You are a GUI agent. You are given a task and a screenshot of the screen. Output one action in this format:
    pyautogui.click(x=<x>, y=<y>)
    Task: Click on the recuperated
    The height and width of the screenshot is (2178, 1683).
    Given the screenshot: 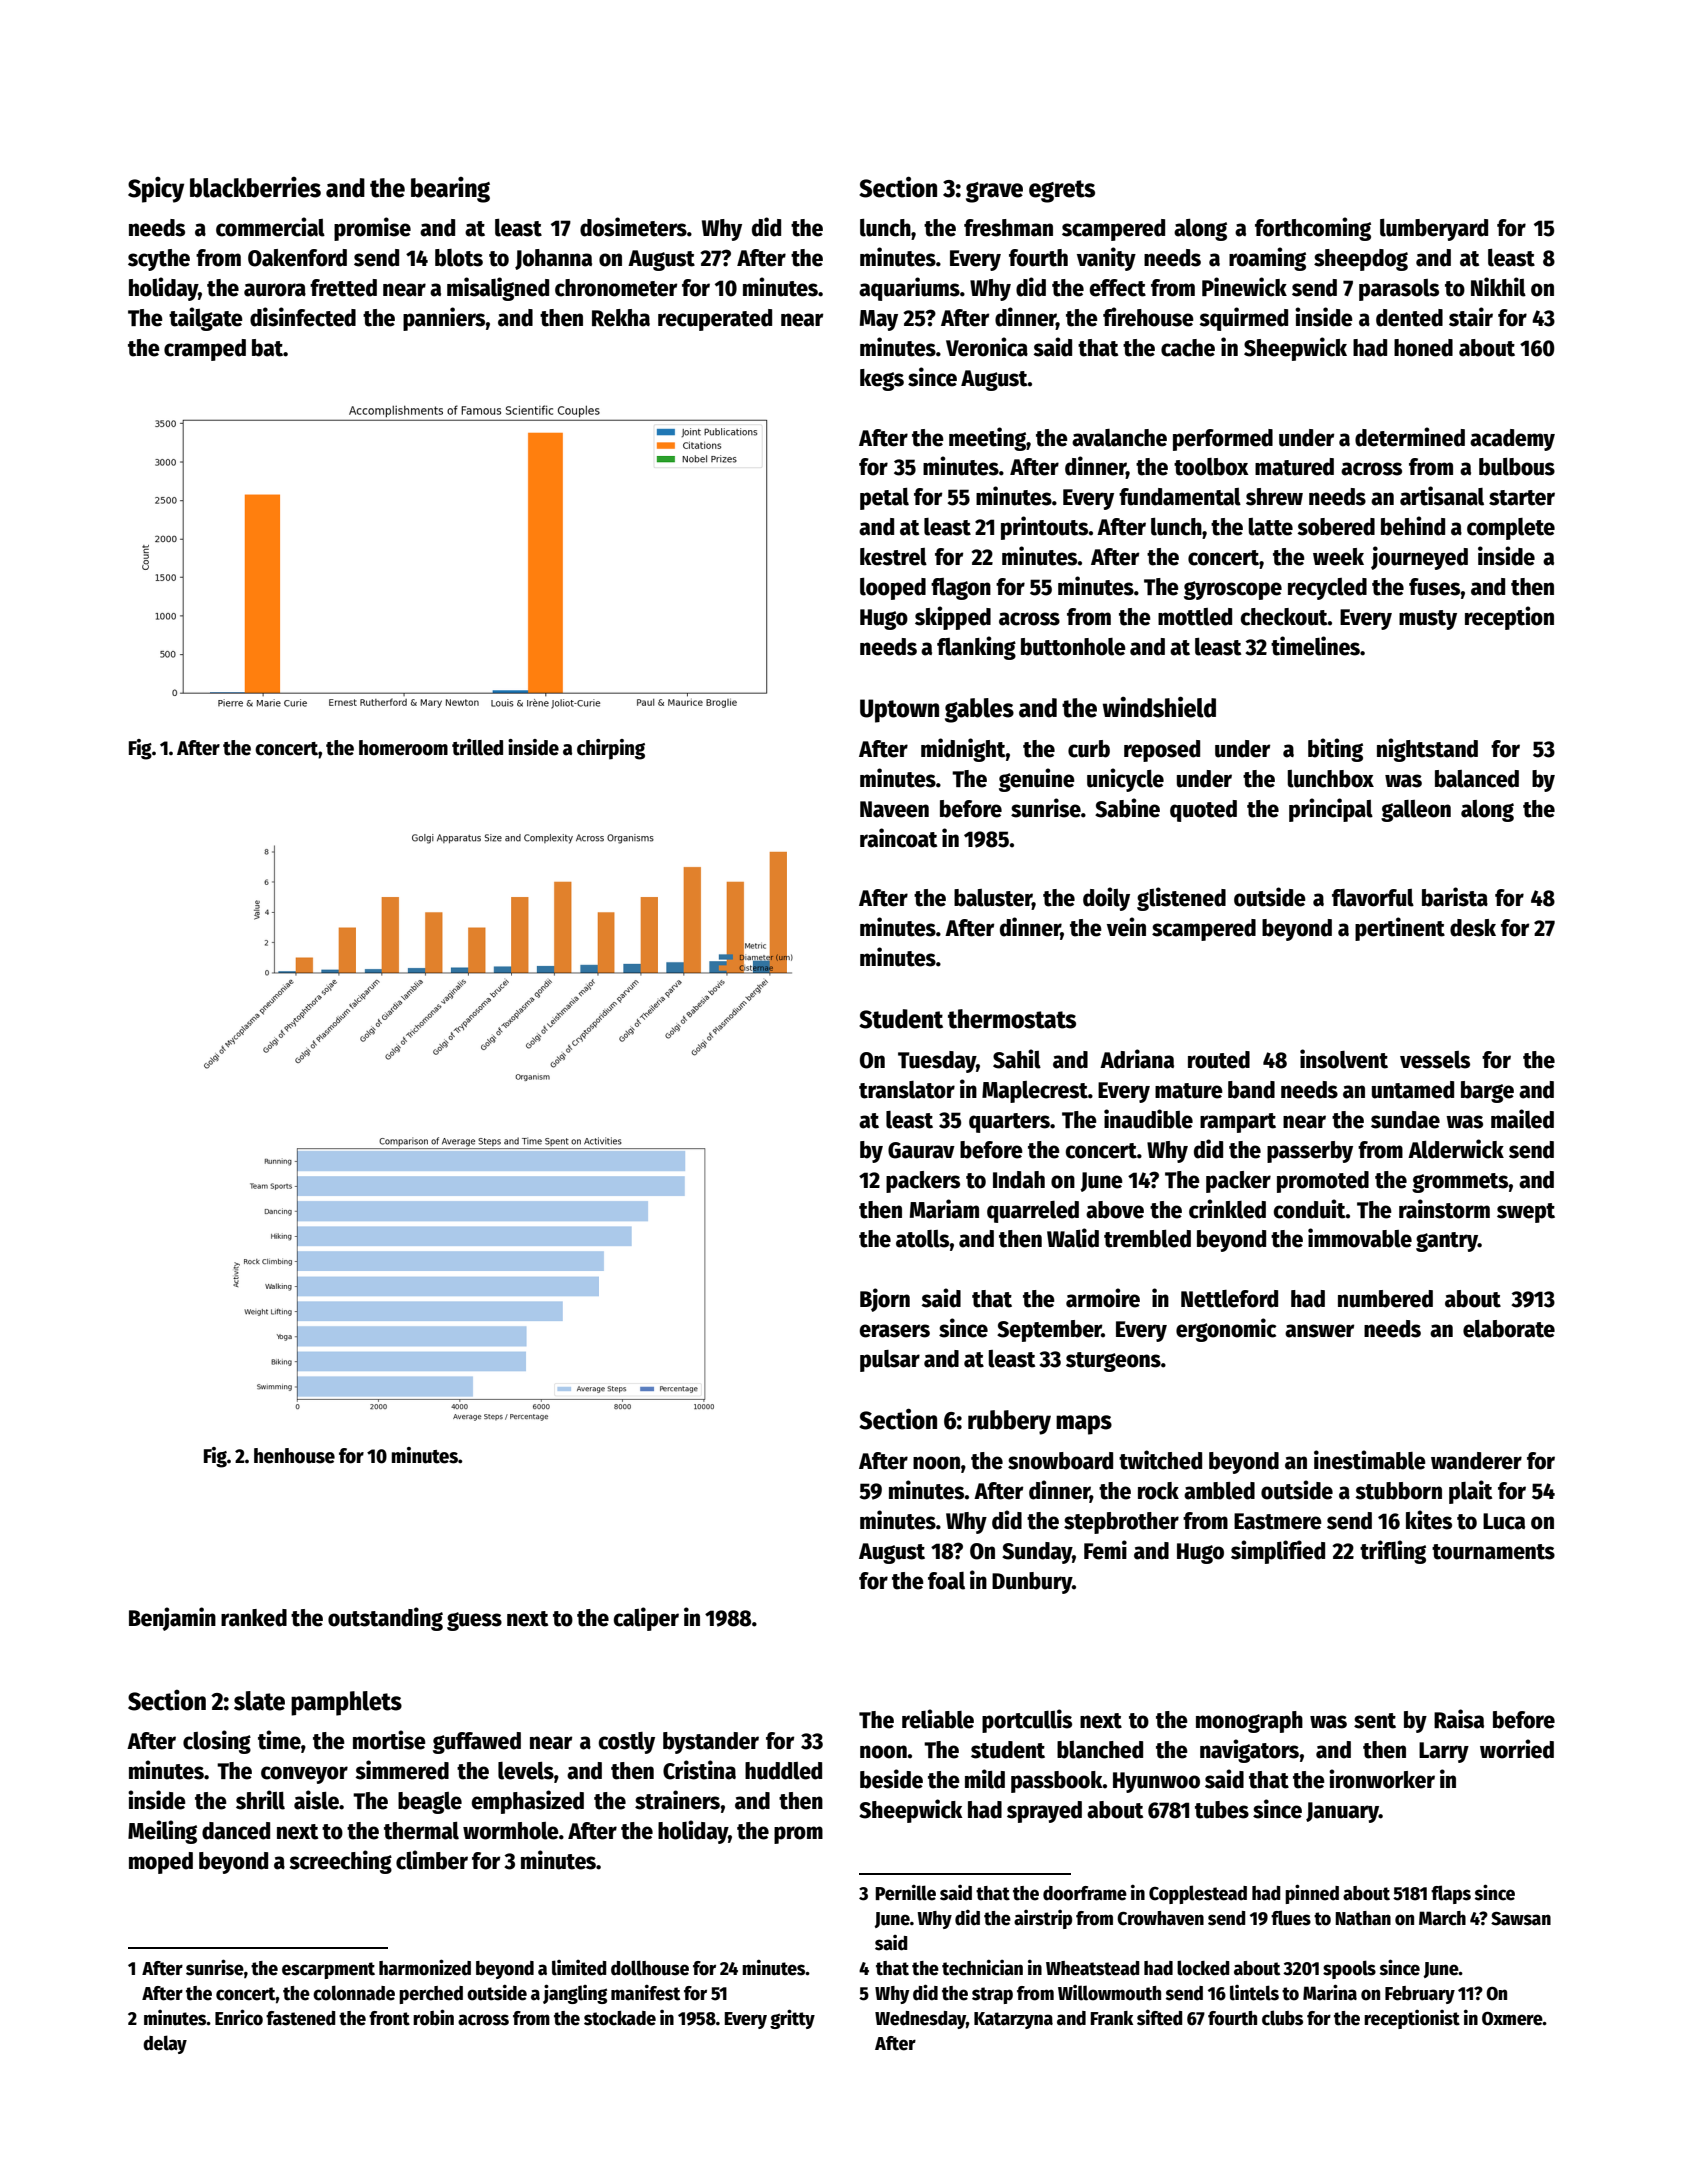 What is the action you would take?
    pyautogui.click(x=715, y=320)
